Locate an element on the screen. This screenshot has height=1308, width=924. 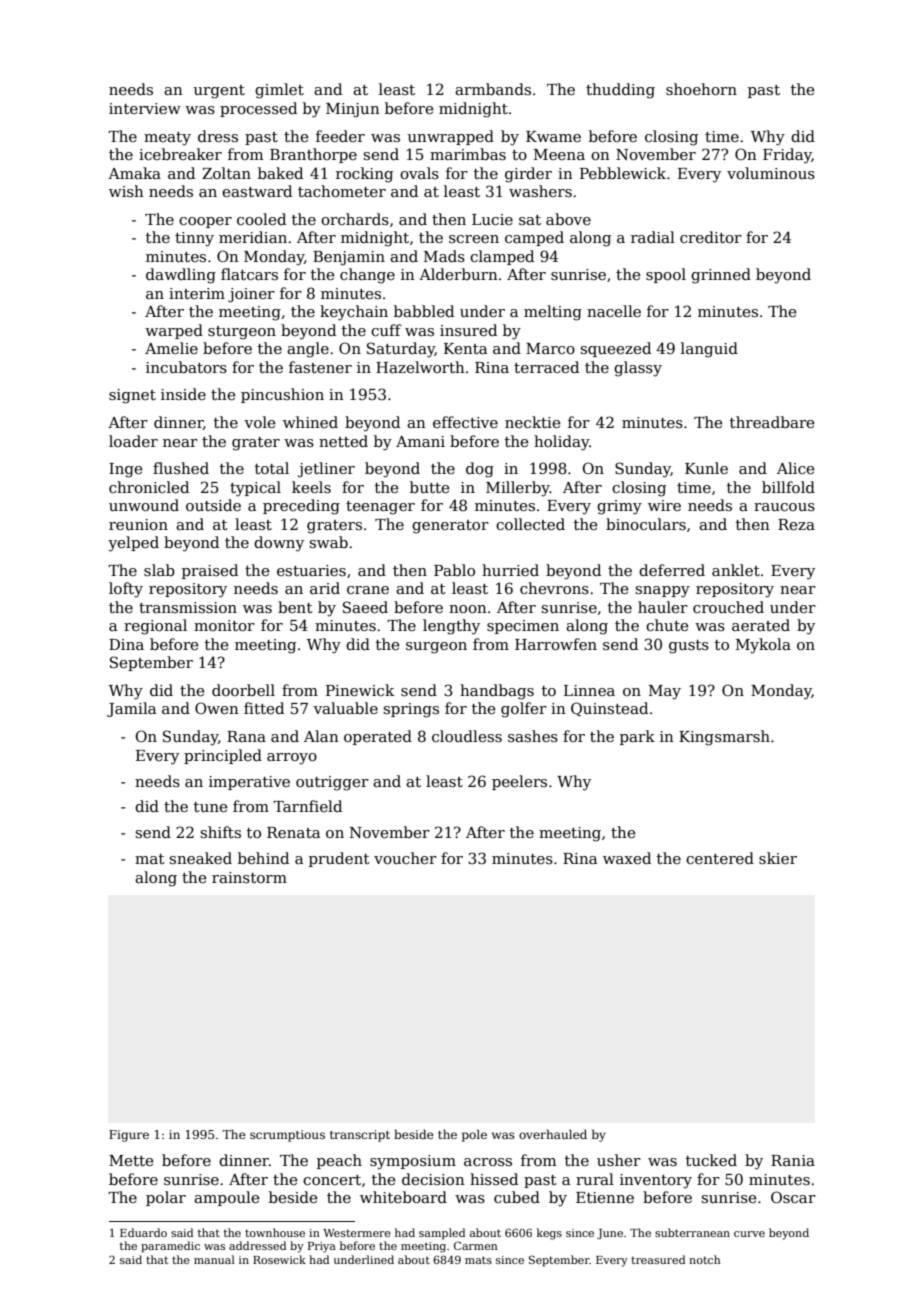
sneaked is located at coordinates (200, 858).
